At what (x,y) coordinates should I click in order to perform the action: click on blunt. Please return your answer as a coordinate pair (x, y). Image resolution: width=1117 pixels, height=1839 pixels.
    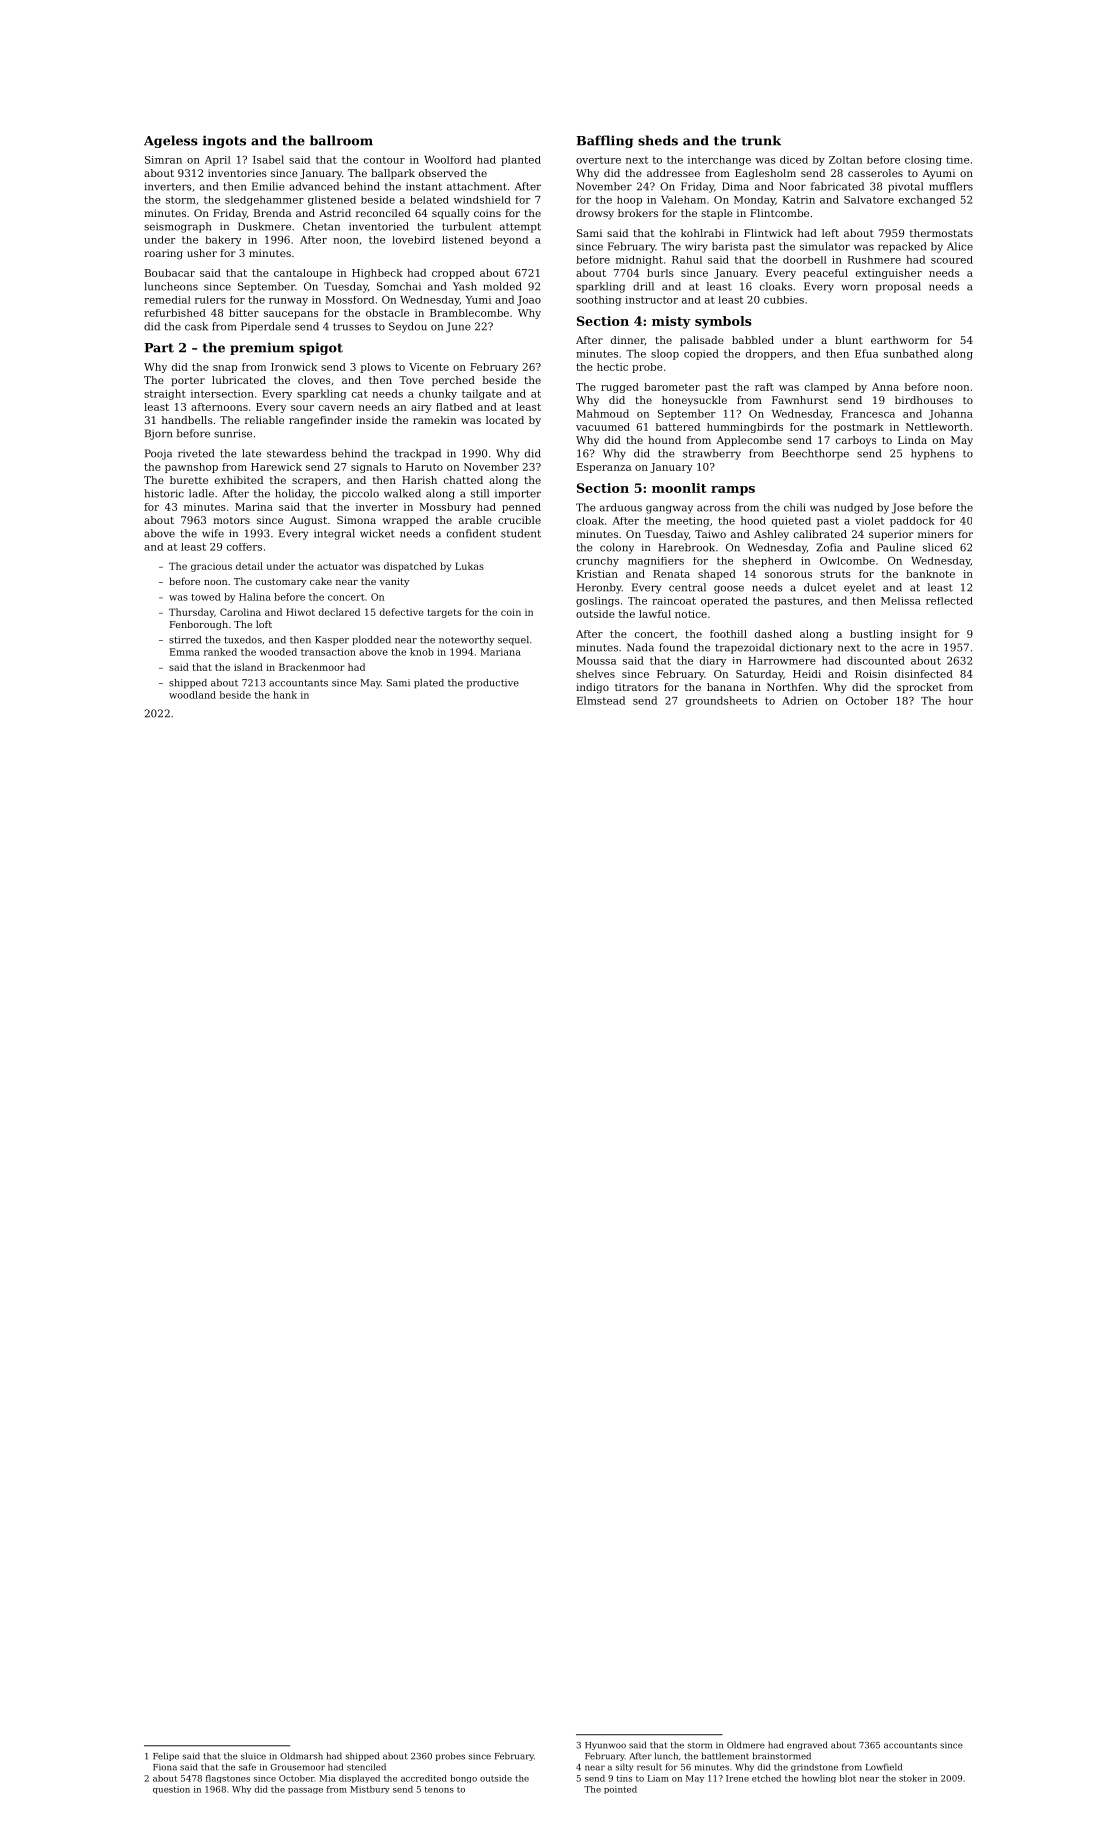
    Looking at the image, I should click on (849, 340).
